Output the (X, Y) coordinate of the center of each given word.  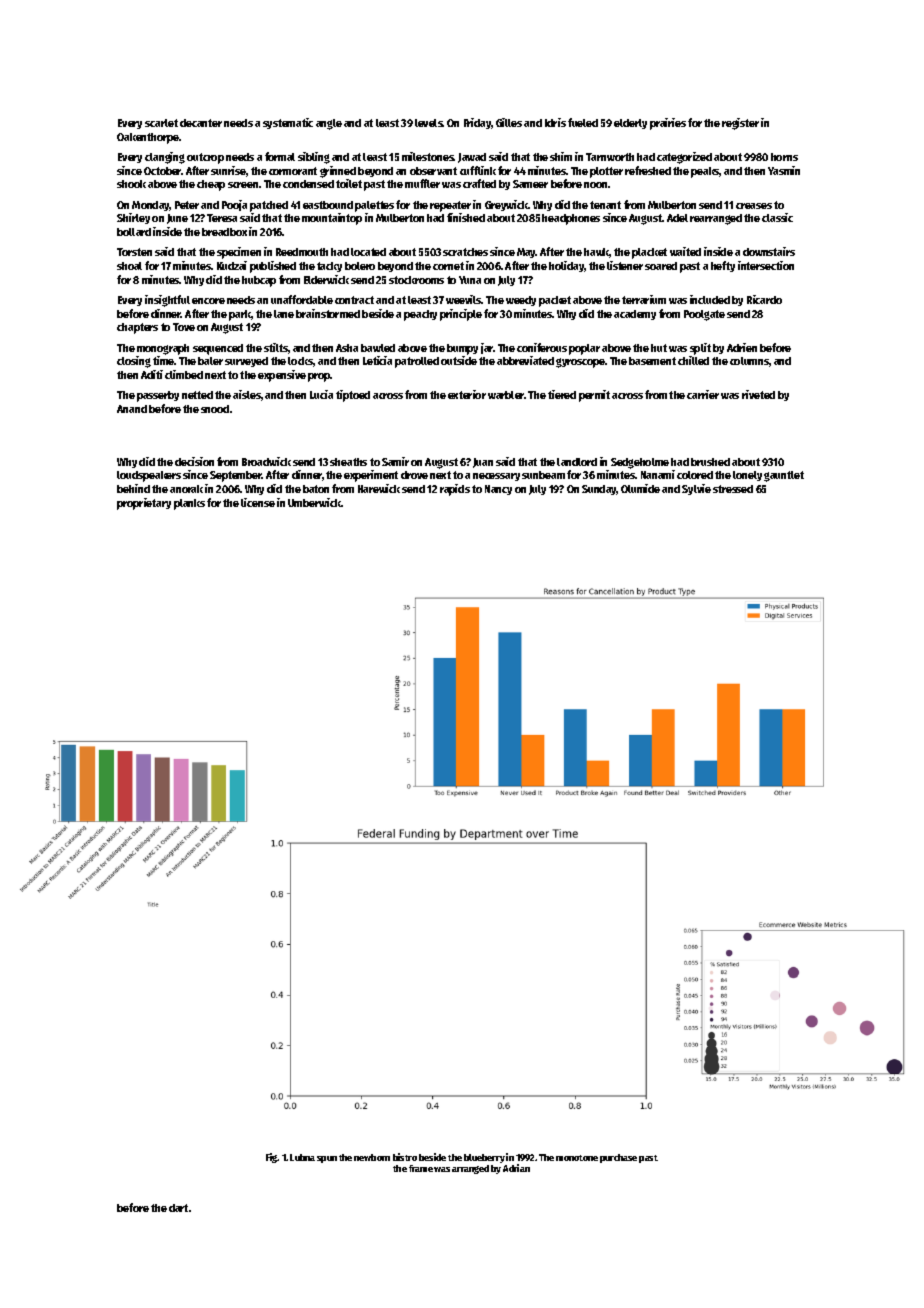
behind (133, 488)
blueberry (484, 1158)
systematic (288, 123)
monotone (577, 1158)
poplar (584, 349)
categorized (684, 158)
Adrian (516, 1168)
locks (301, 362)
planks (189, 504)
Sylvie (696, 489)
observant (433, 171)
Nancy (498, 490)
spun (327, 1159)
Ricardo (764, 299)
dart (178, 1208)
